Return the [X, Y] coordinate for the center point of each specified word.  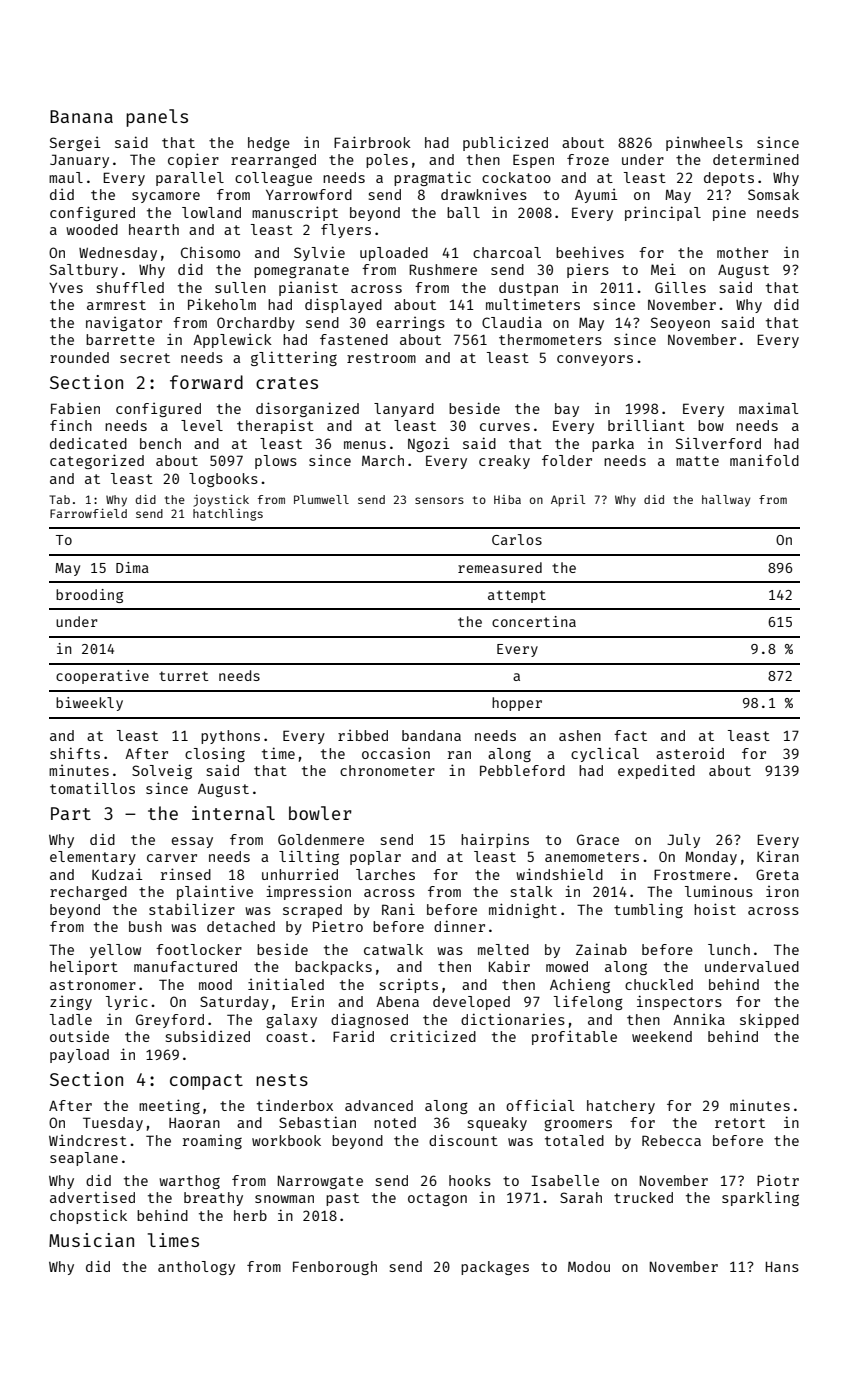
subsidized [208, 1036]
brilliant [646, 425]
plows [276, 462]
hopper [517, 704]
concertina [534, 621]
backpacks [333, 968]
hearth [154, 229]
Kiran [778, 856]
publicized [505, 143]
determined [756, 159]
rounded [79, 357]
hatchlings [228, 515]
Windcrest [88, 1140]
